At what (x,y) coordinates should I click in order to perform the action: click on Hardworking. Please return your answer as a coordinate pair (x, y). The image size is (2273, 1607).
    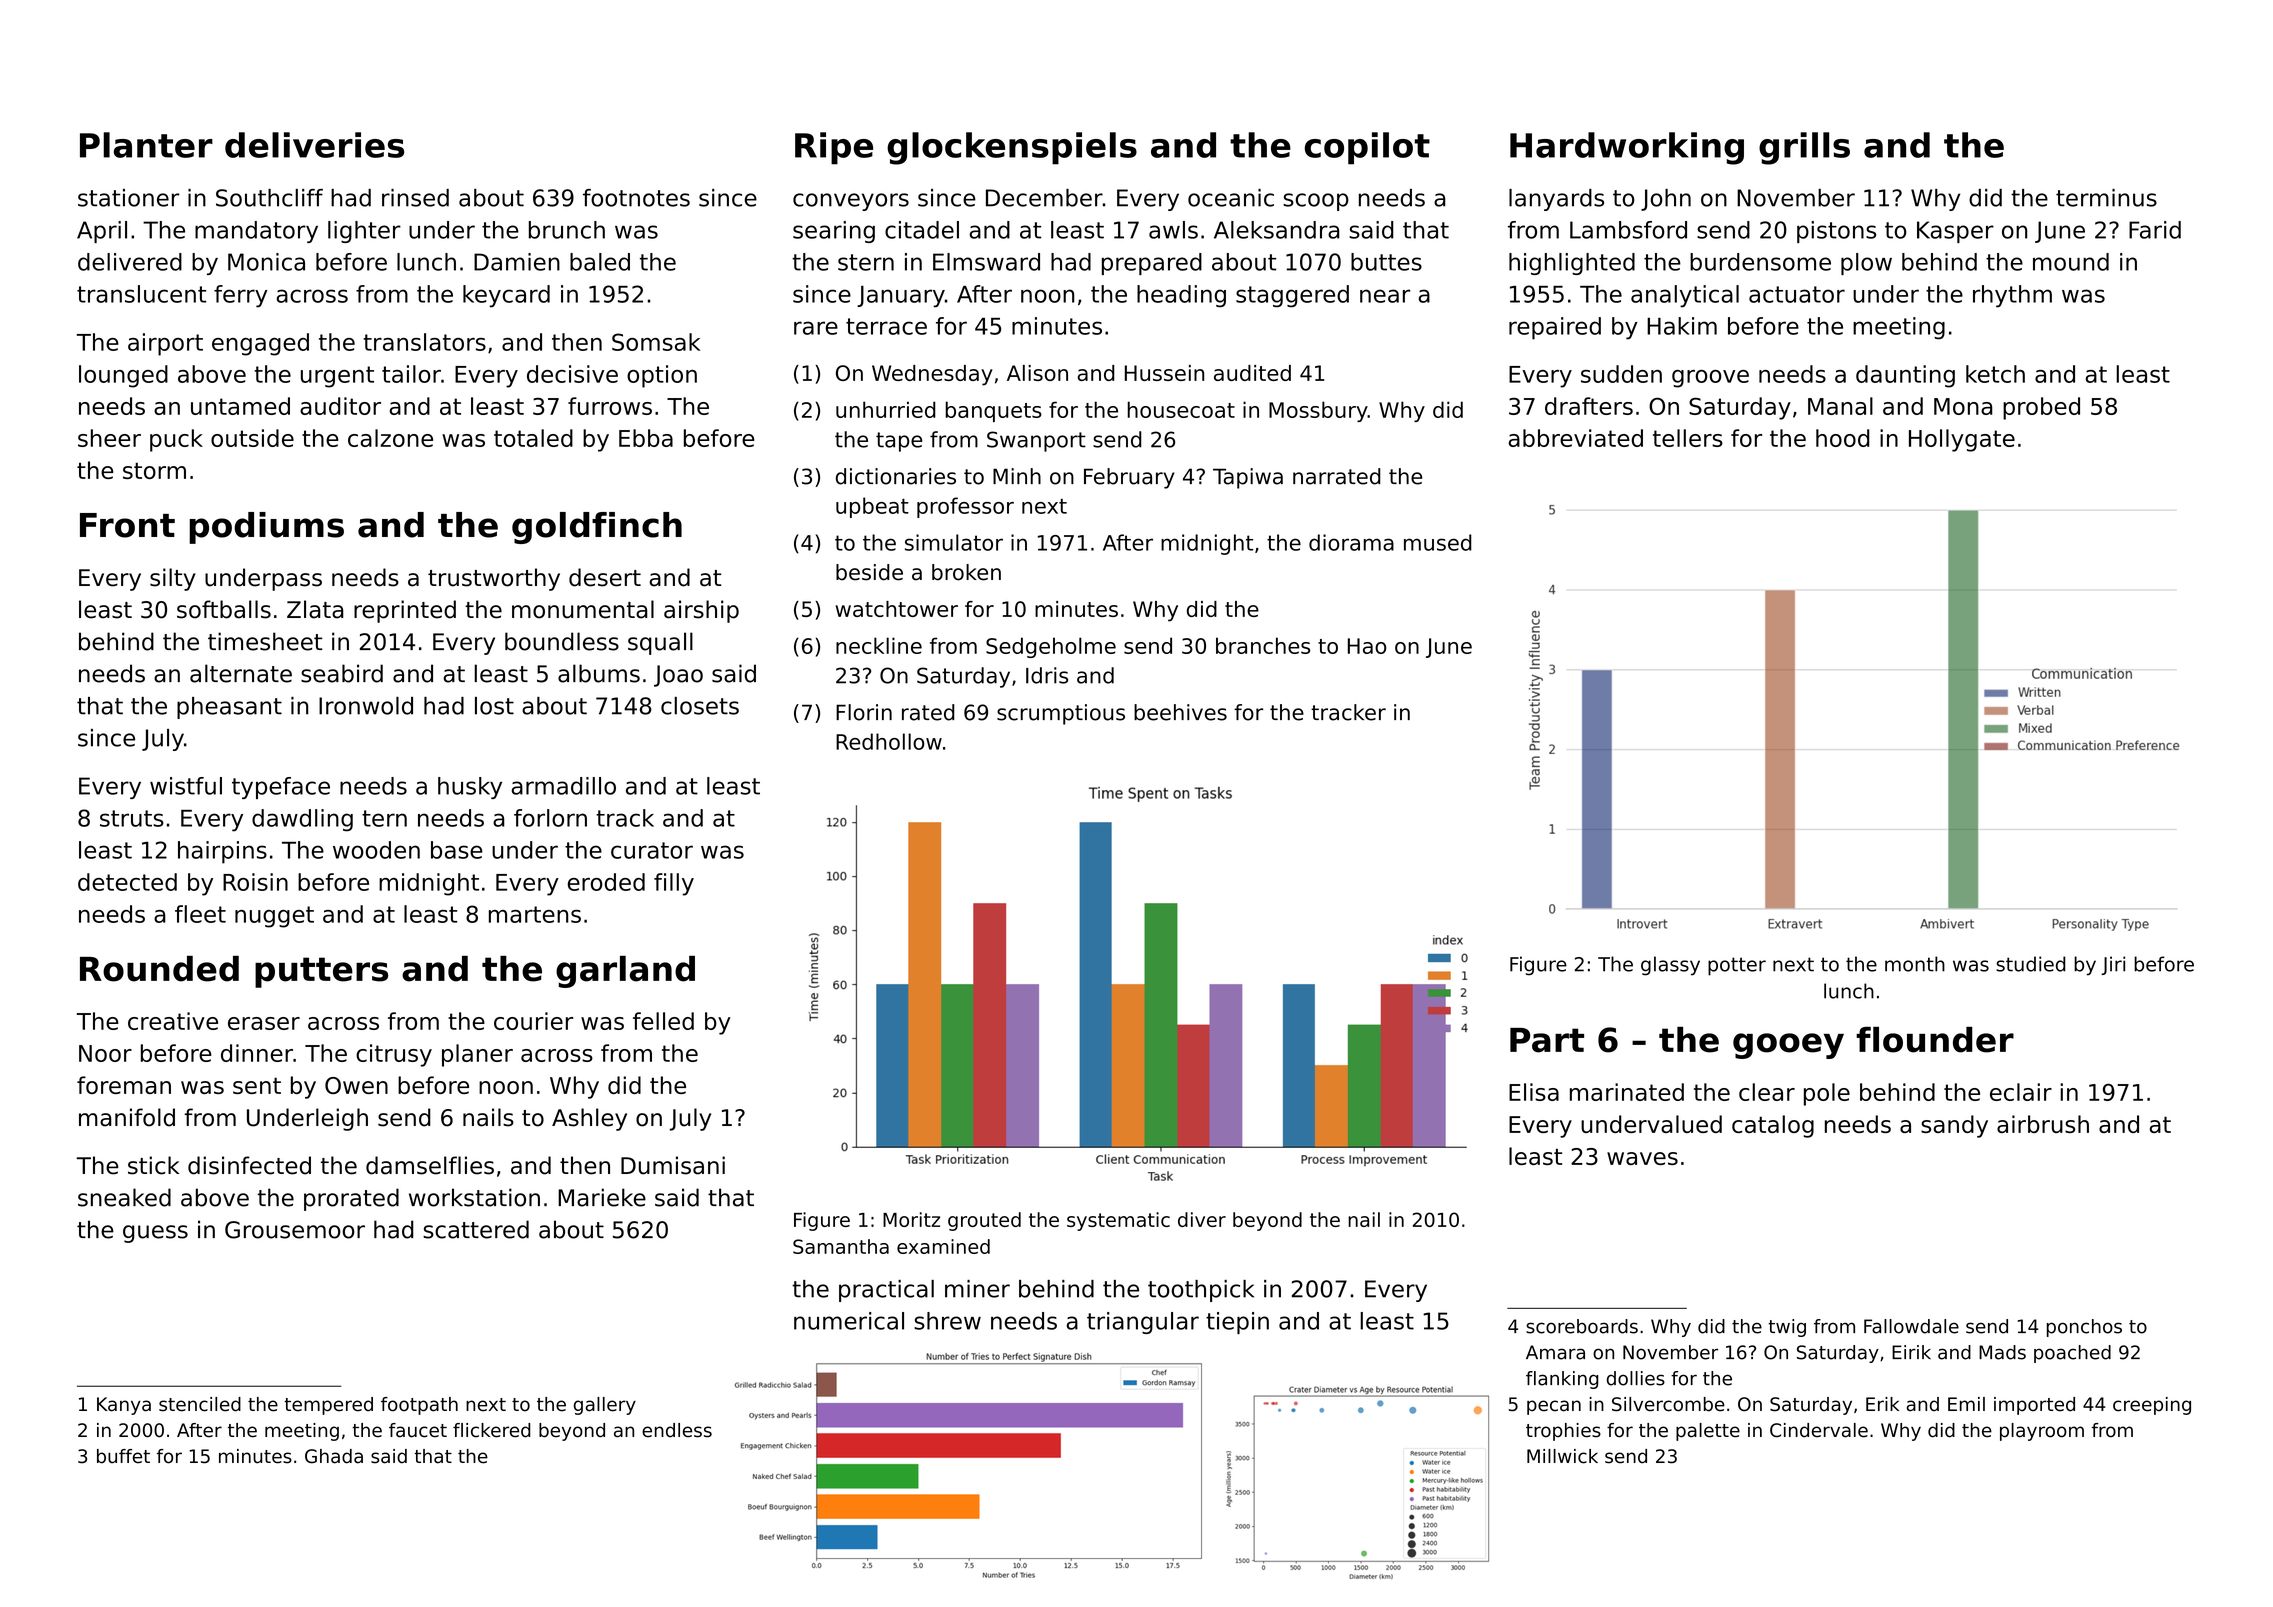
    Looking at the image, I should click on (1627, 148).
